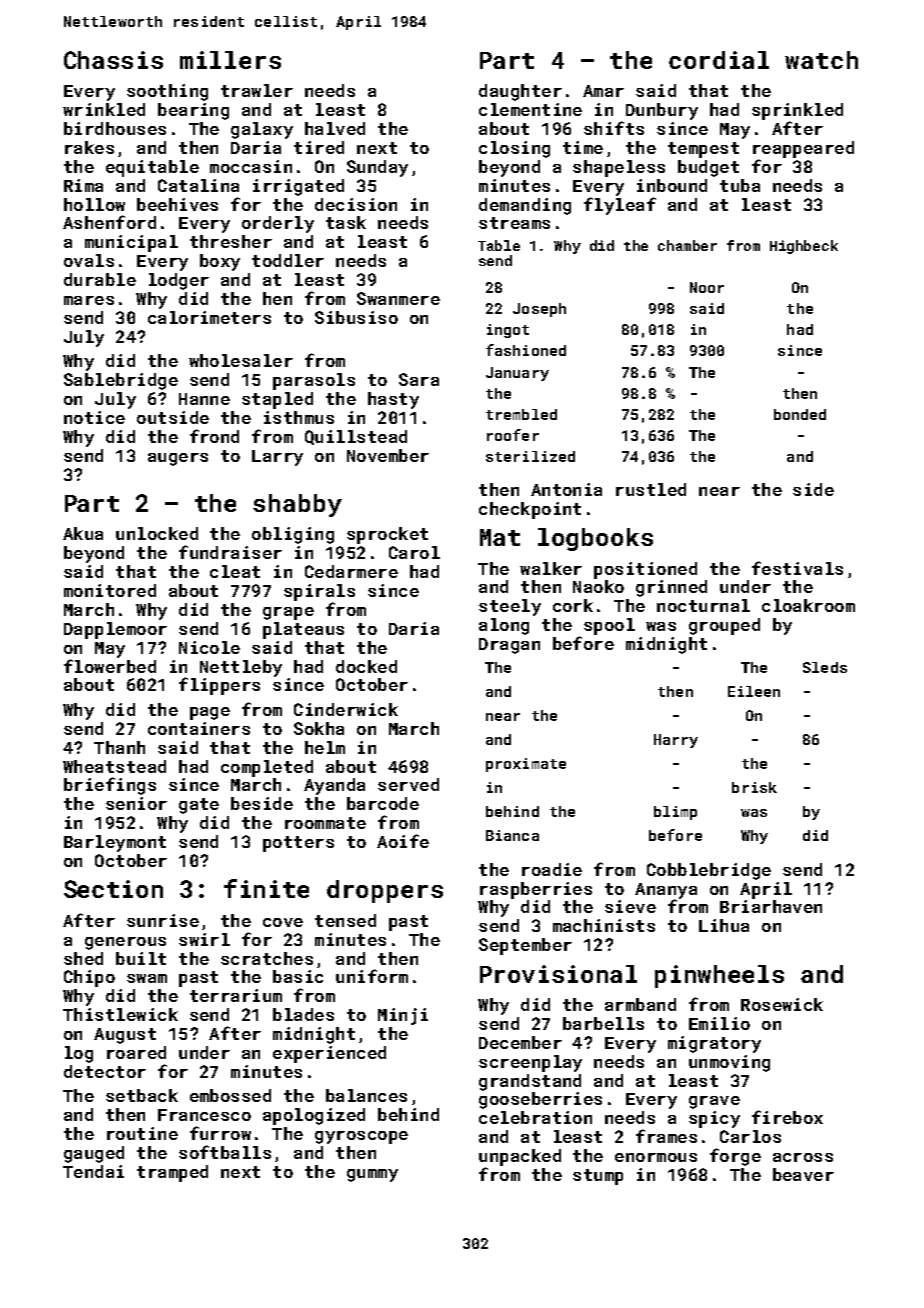 The height and width of the image is (1308, 924). I want to click on tramped, so click(172, 1173).
